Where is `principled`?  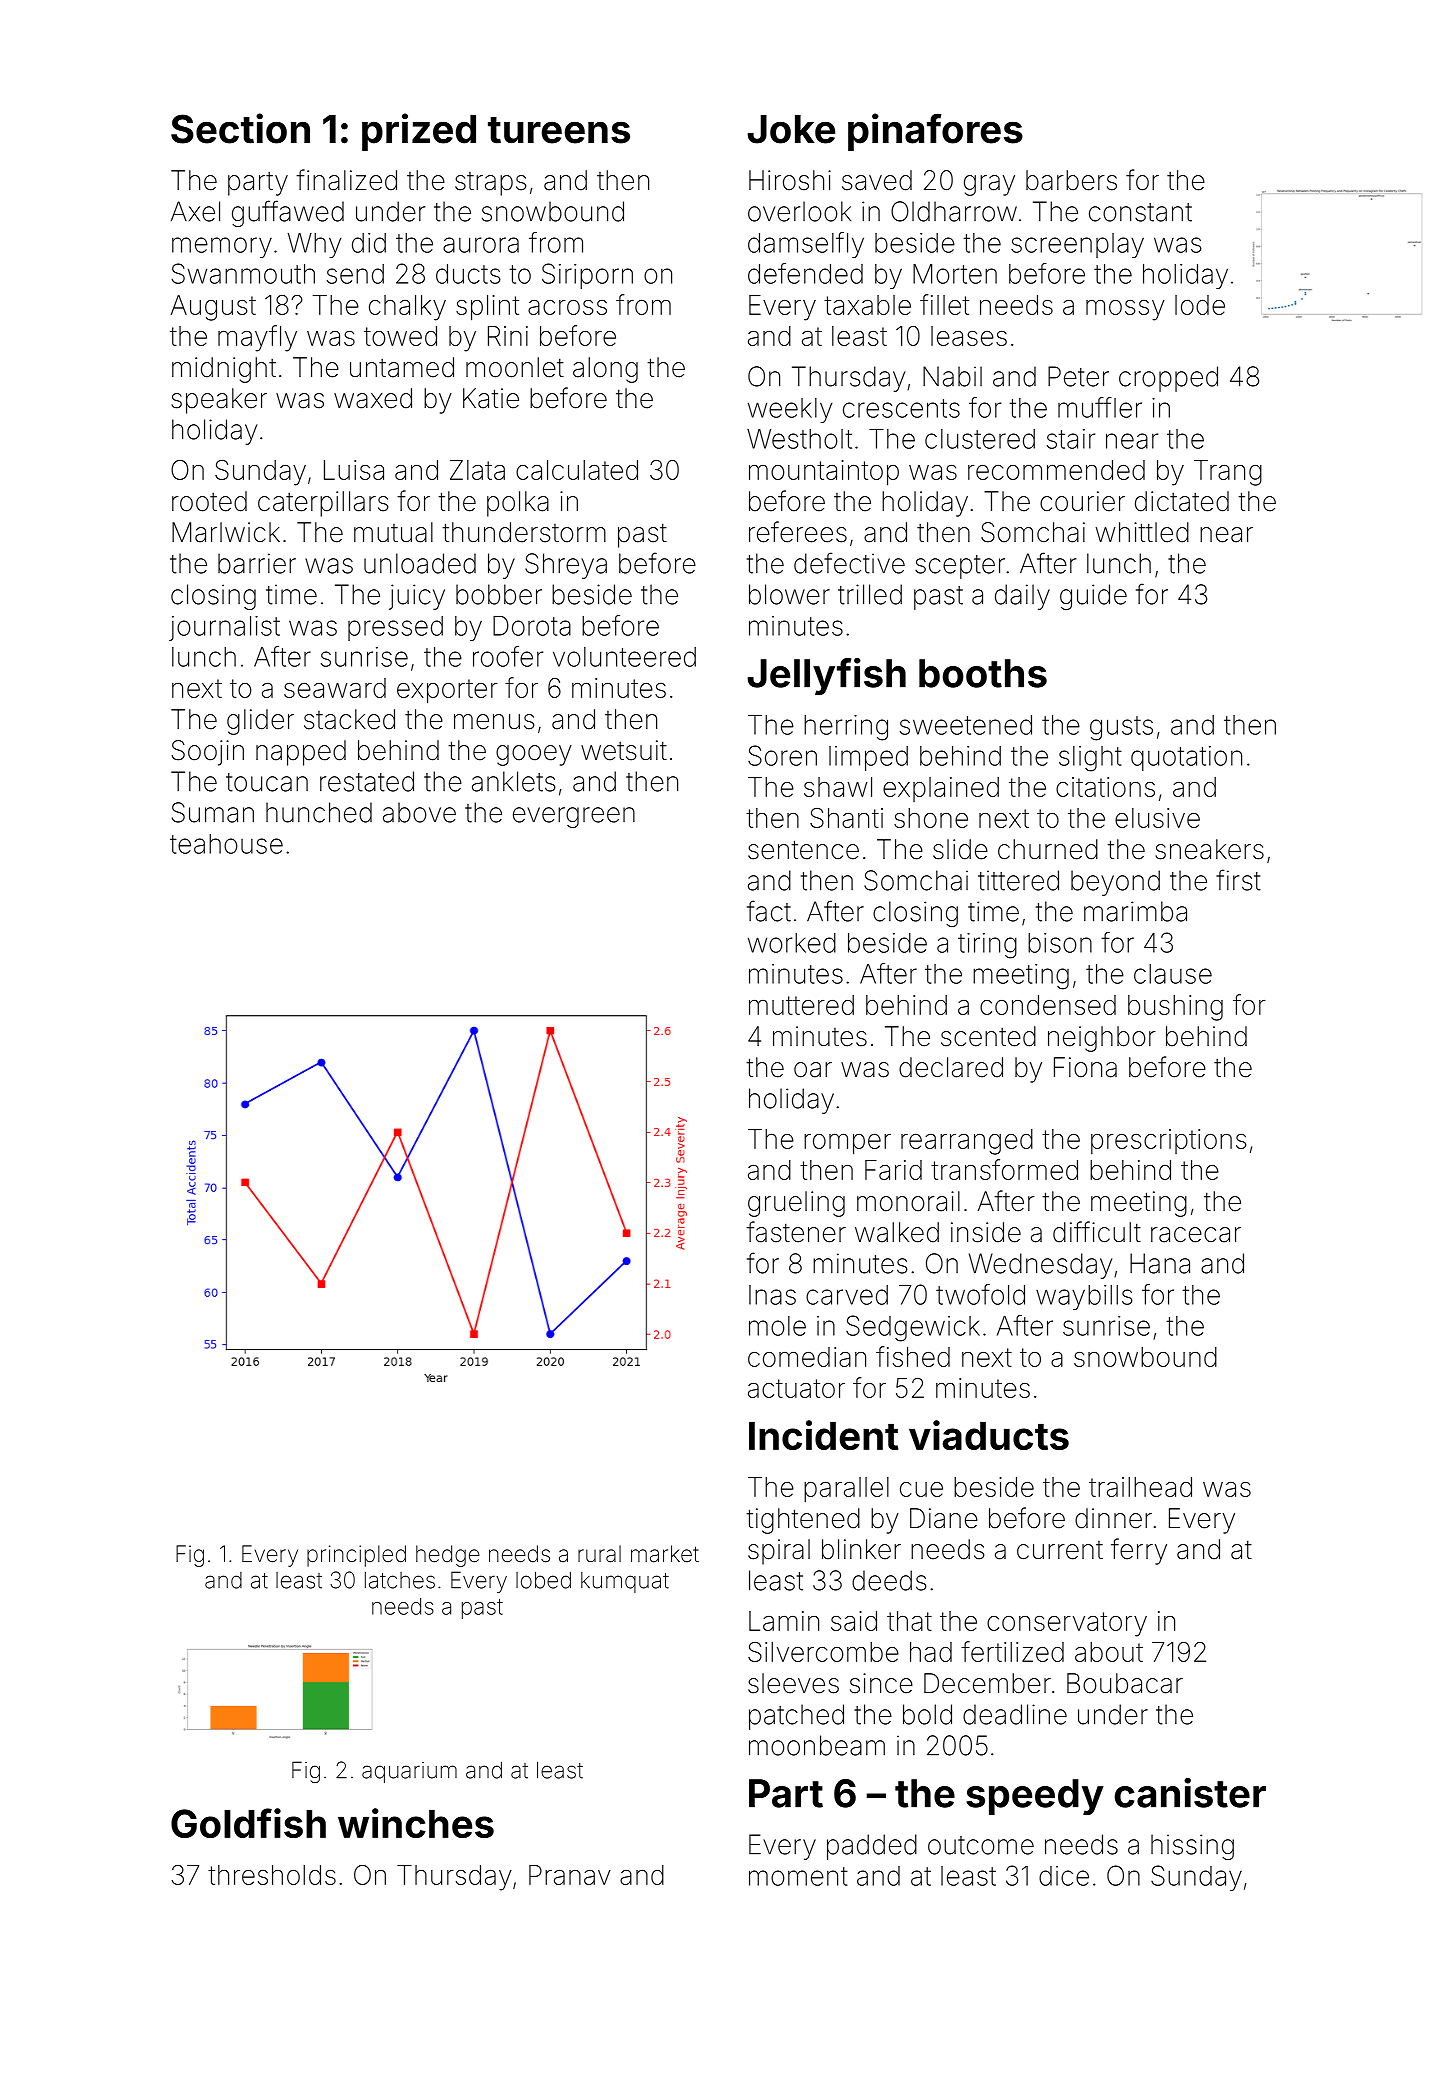
principled is located at coordinates (356, 1556).
